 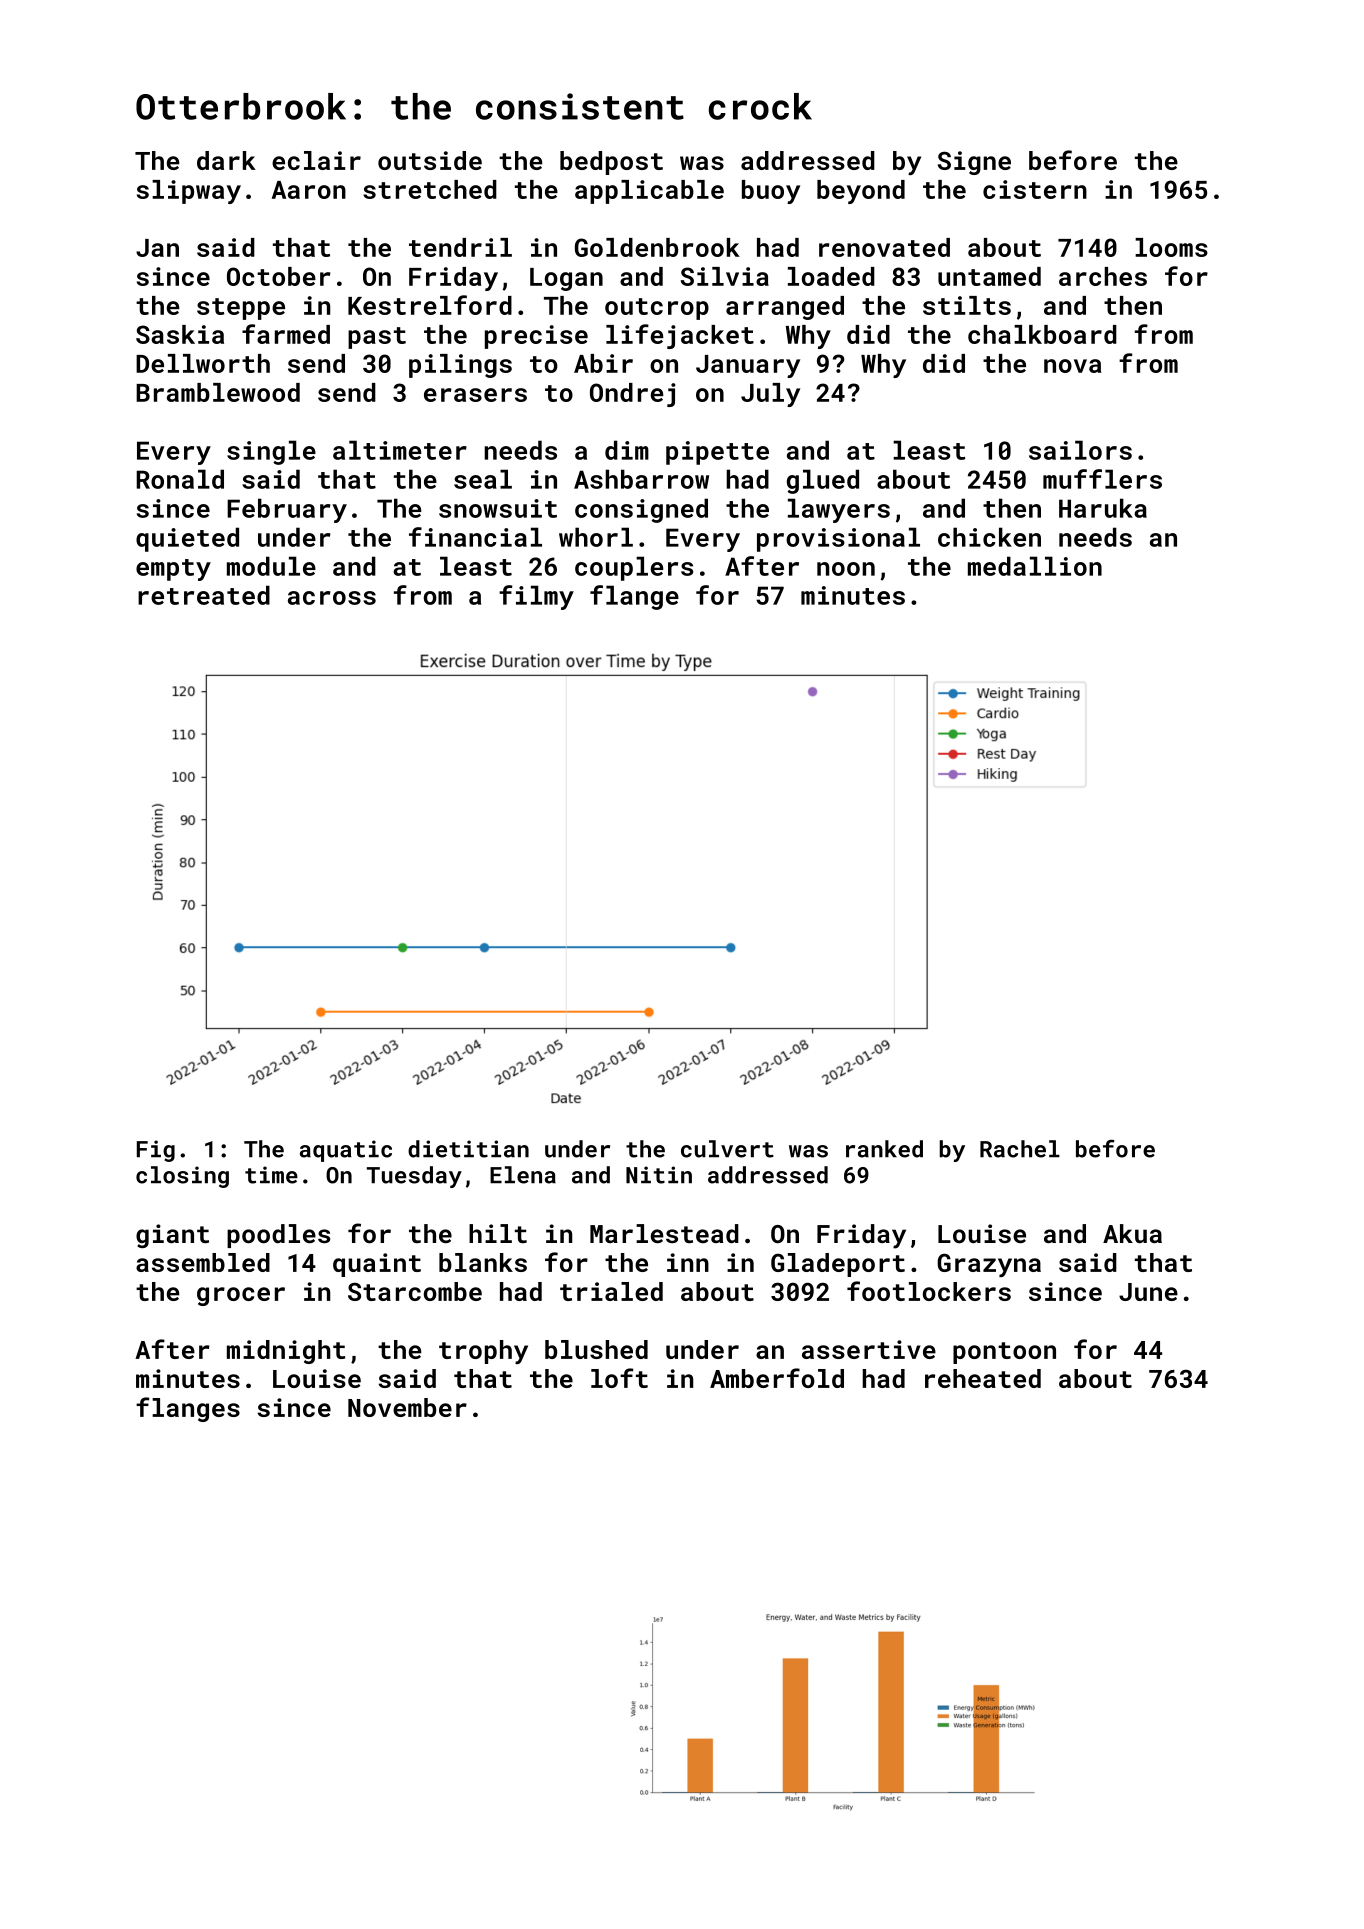 What do you see at coordinates (1103, 508) in the image?
I see `Haruka` at bounding box center [1103, 508].
